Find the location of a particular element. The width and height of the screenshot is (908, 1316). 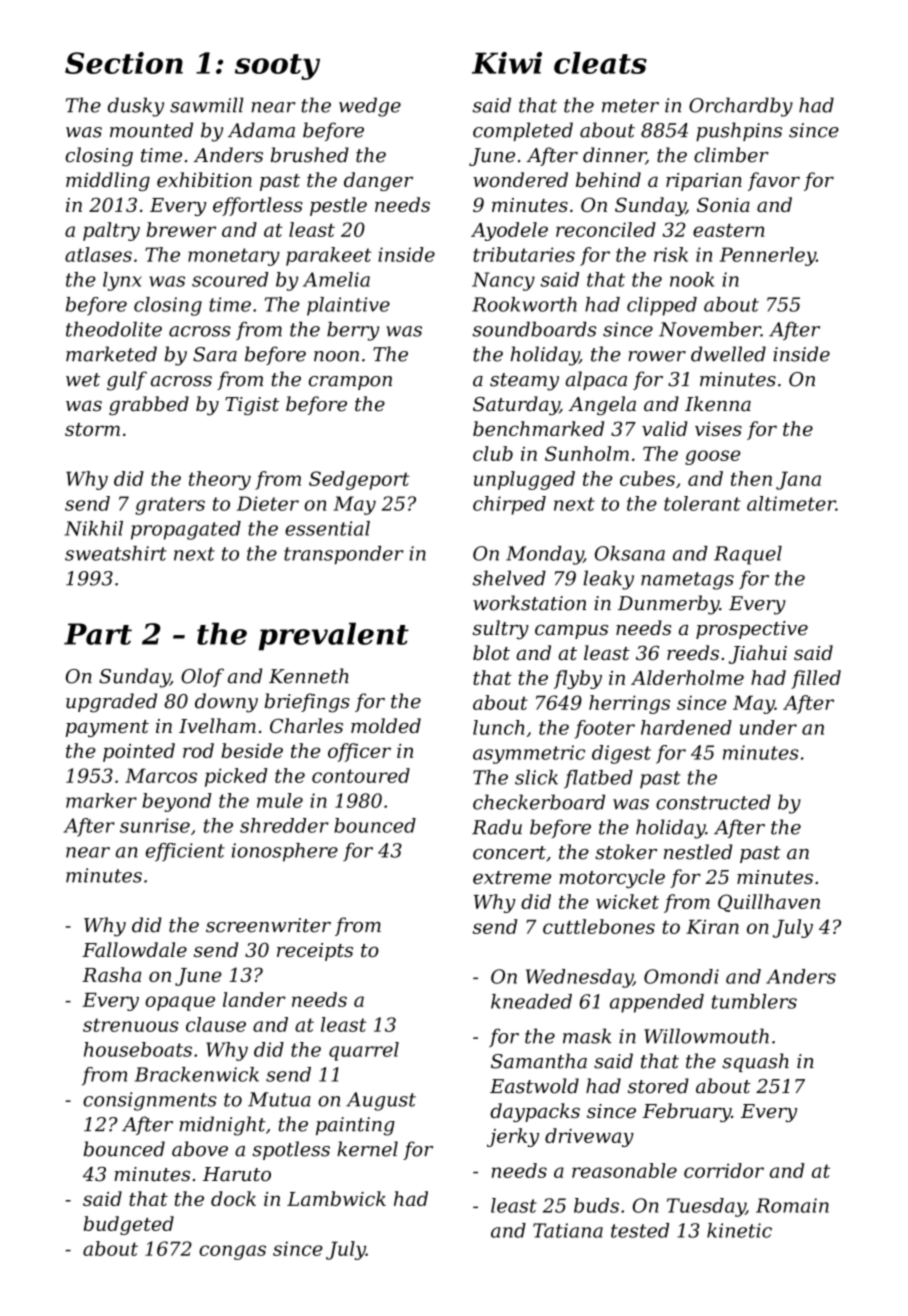

Radu is located at coordinates (497, 827).
